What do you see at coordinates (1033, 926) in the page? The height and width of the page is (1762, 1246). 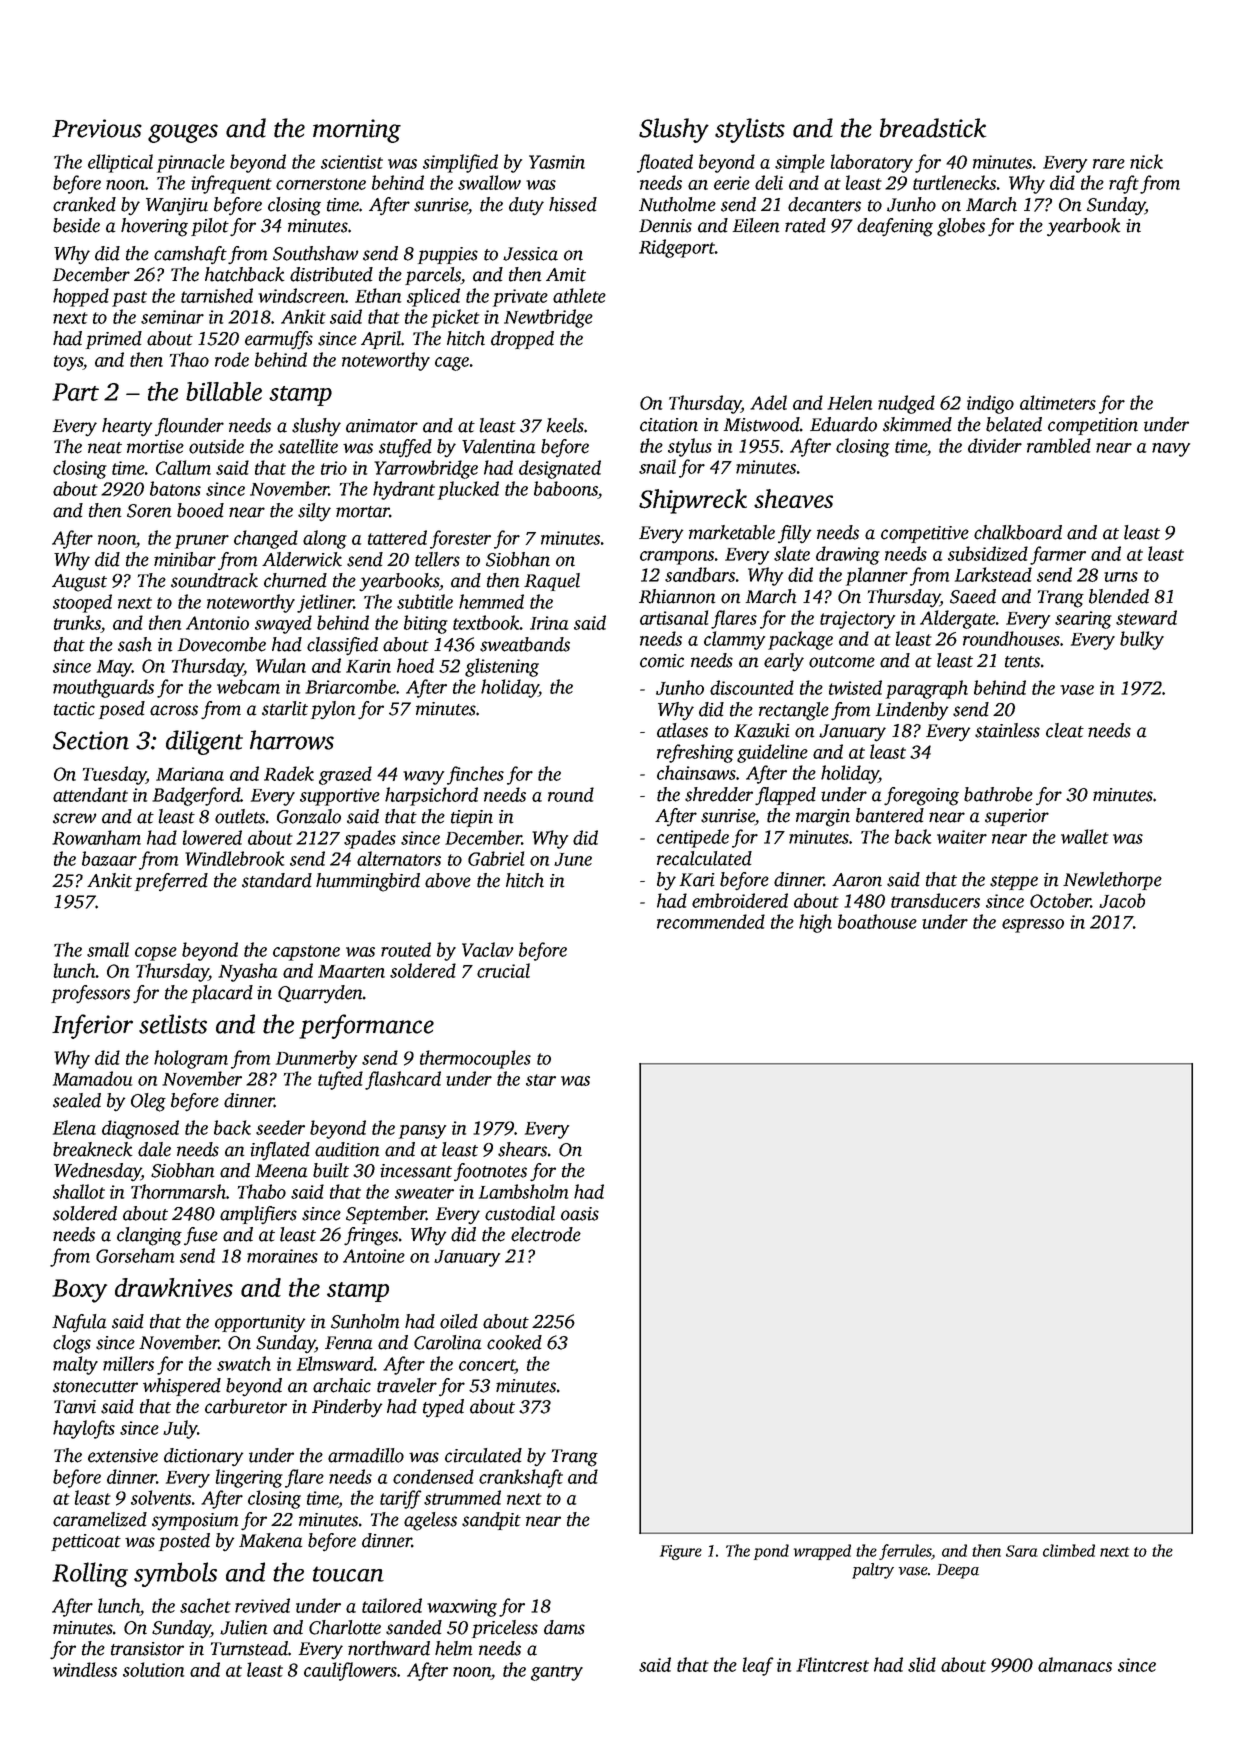 I see `espresso` at bounding box center [1033, 926].
